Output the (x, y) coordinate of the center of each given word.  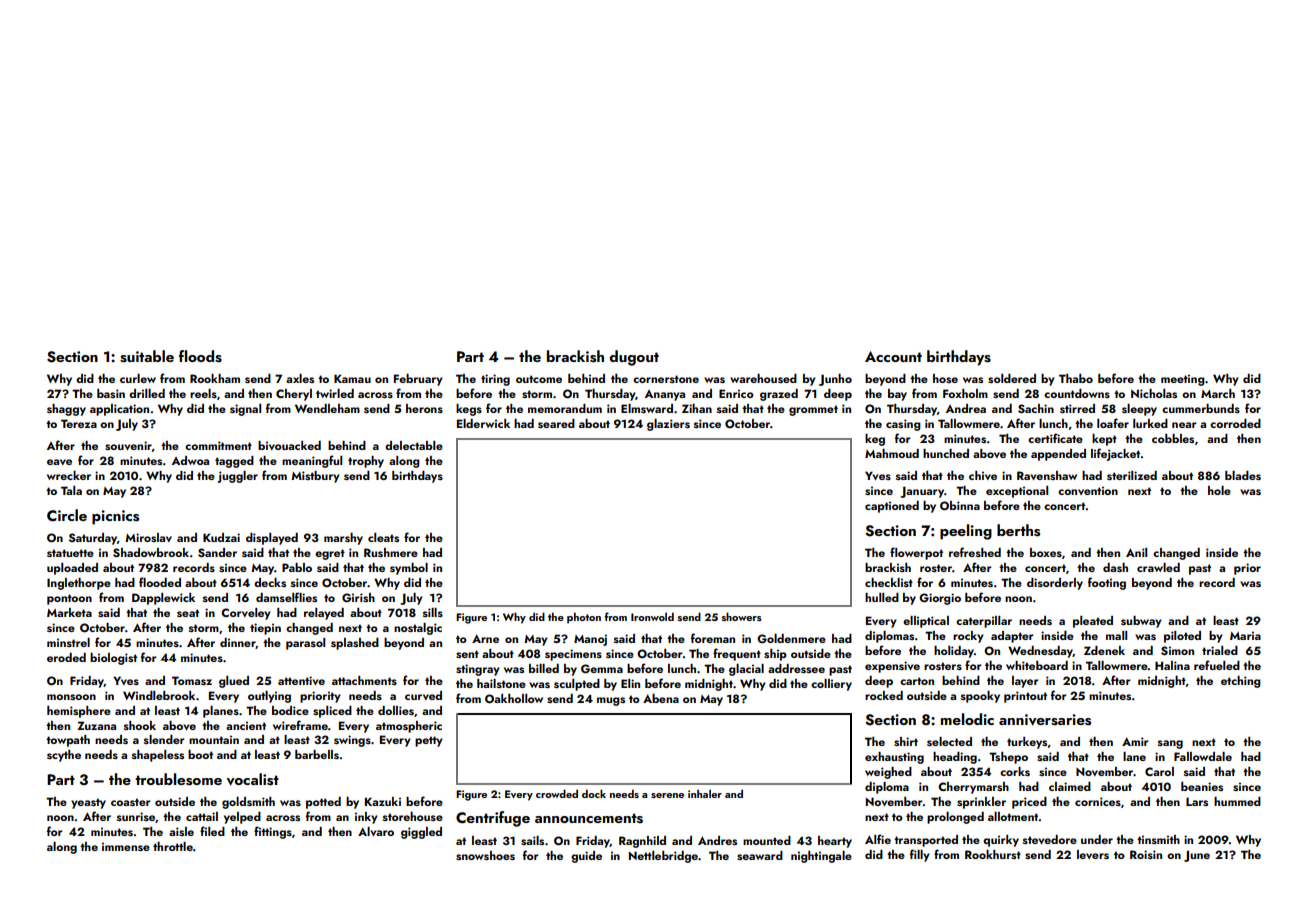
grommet (813, 410)
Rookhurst (993, 854)
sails (532, 840)
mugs (611, 701)
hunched (946, 453)
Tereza (79, 423)
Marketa (69, 612)
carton (917, 681)
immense (126, 846)
